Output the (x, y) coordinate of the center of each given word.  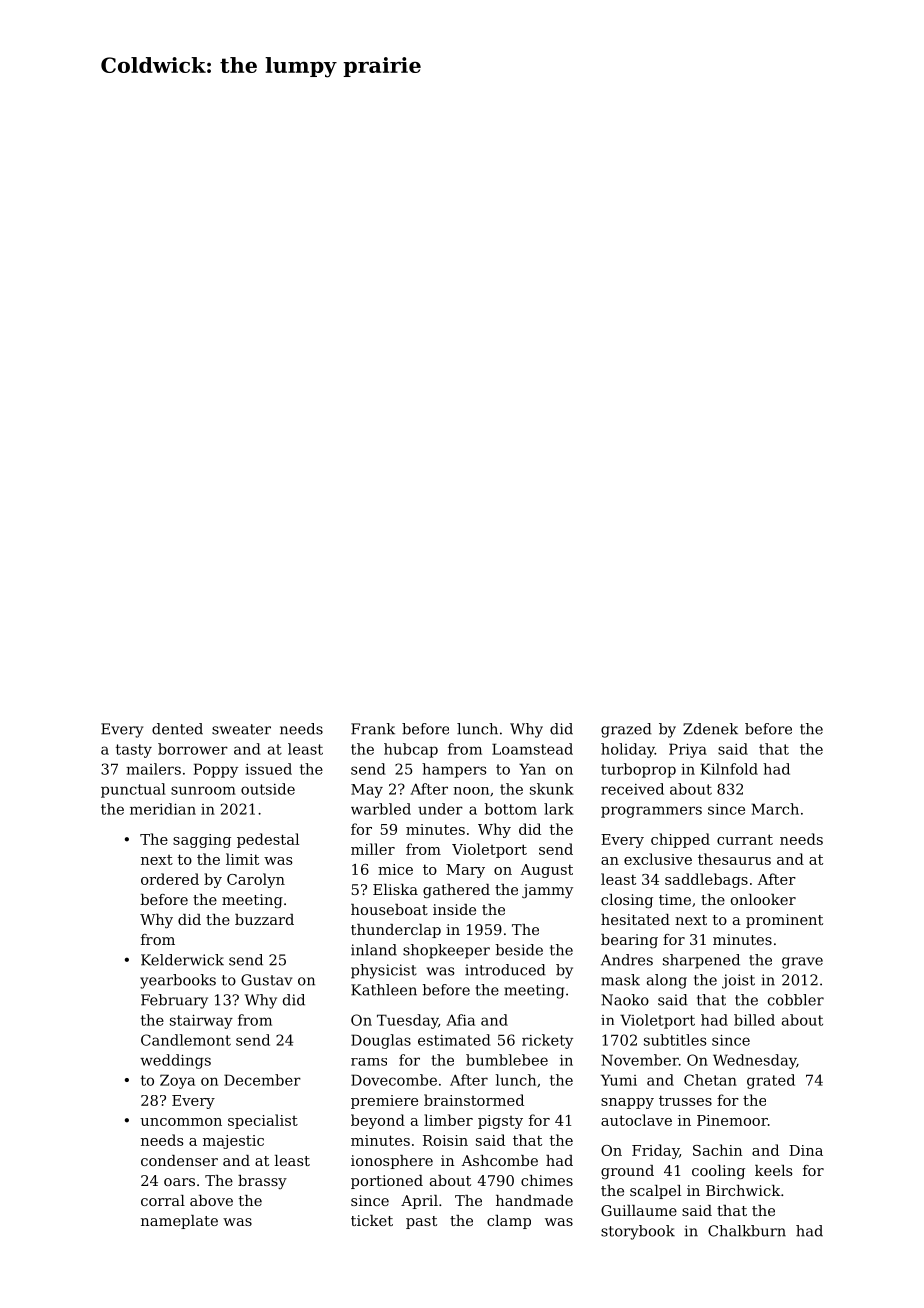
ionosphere (392, 1162)
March (775, 809)
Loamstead (532, 749)
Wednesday (754, 1061)
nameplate (179, 1222)
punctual (133, 790)
